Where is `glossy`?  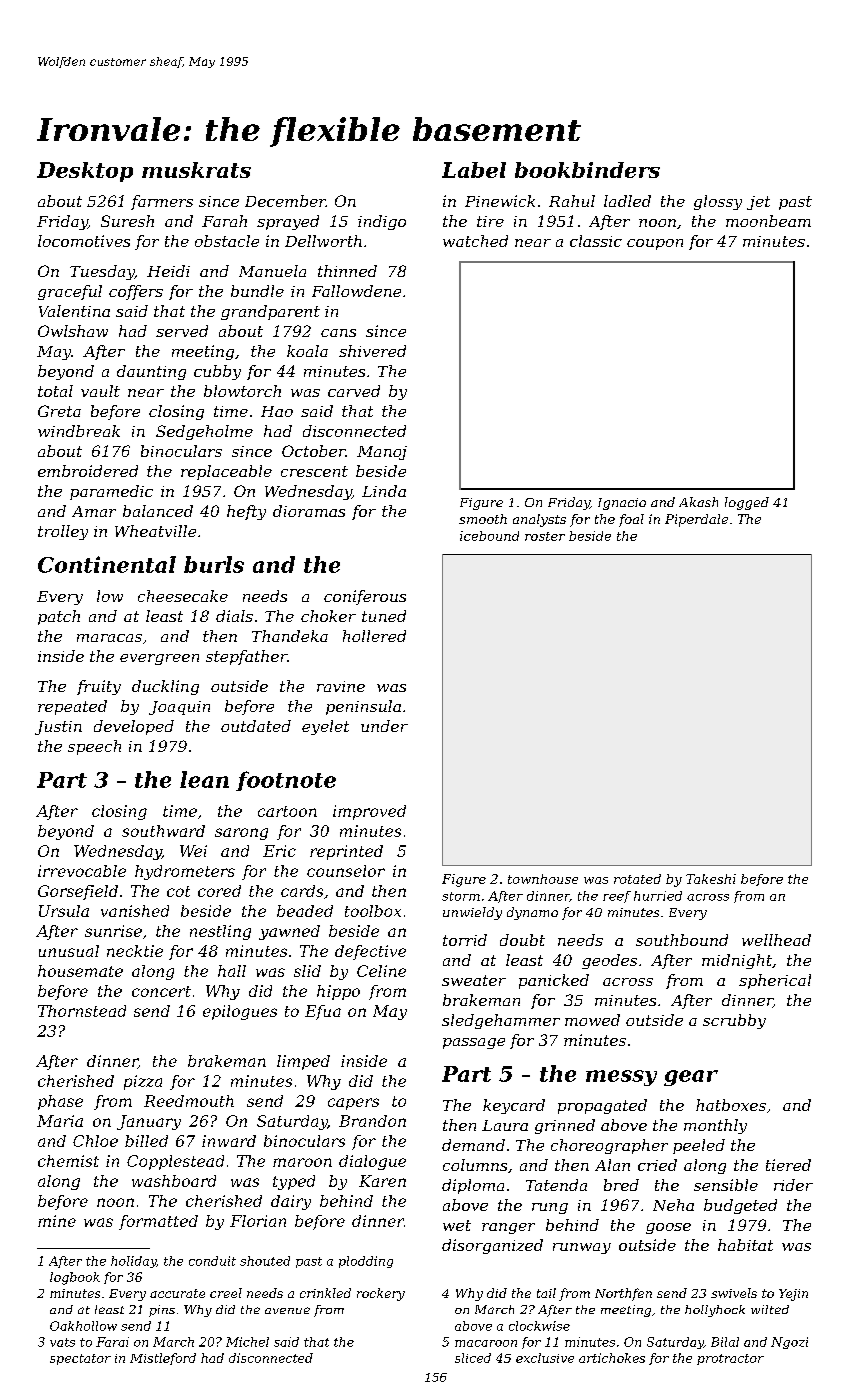 glossy is located at coordinates (718, 202).
